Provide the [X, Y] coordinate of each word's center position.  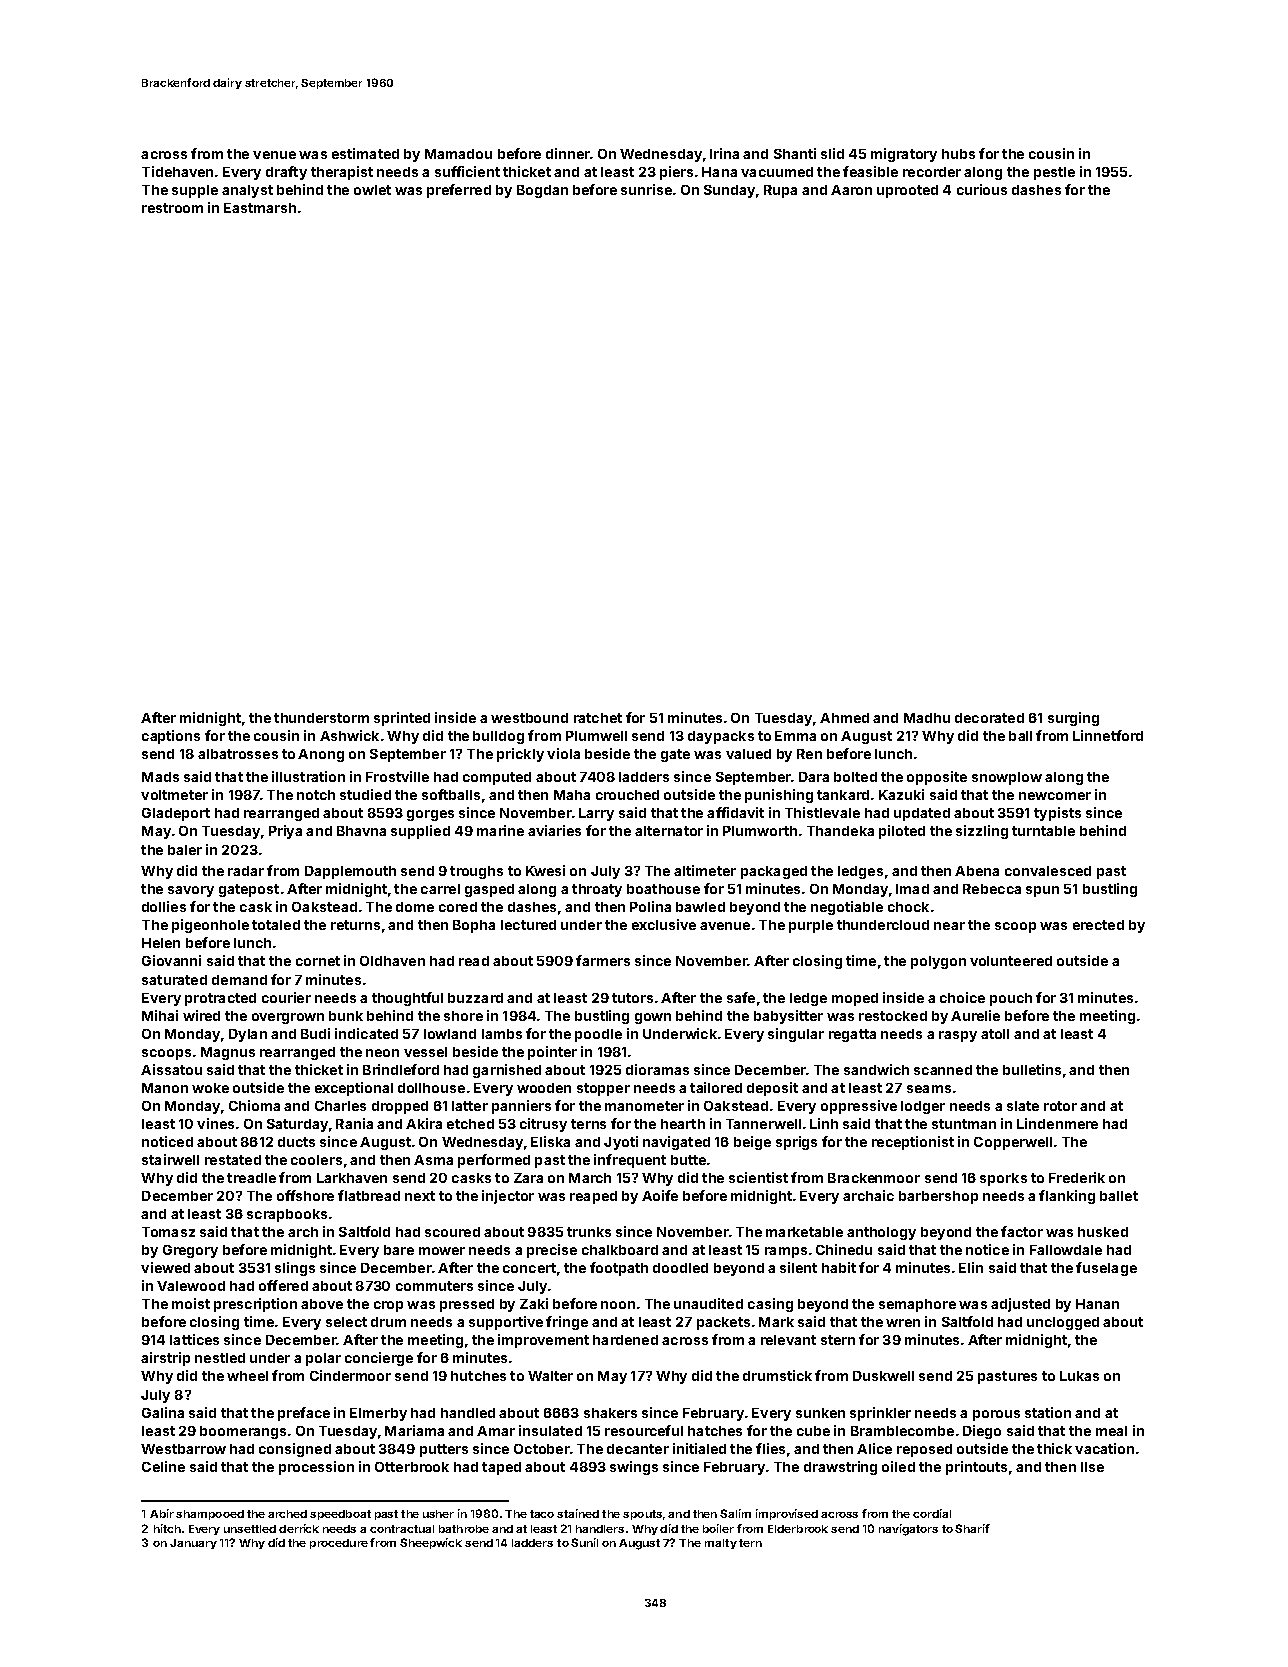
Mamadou [458, 154]
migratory [904, 155]
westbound [529, 718]
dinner [568, 153]
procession [316, 1468]
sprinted [402, 719]
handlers [600, 1529]
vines [215, 1123]
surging [1073, 719]
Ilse [1092, 1467]
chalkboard [620, 1250]
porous [996, 1415]
